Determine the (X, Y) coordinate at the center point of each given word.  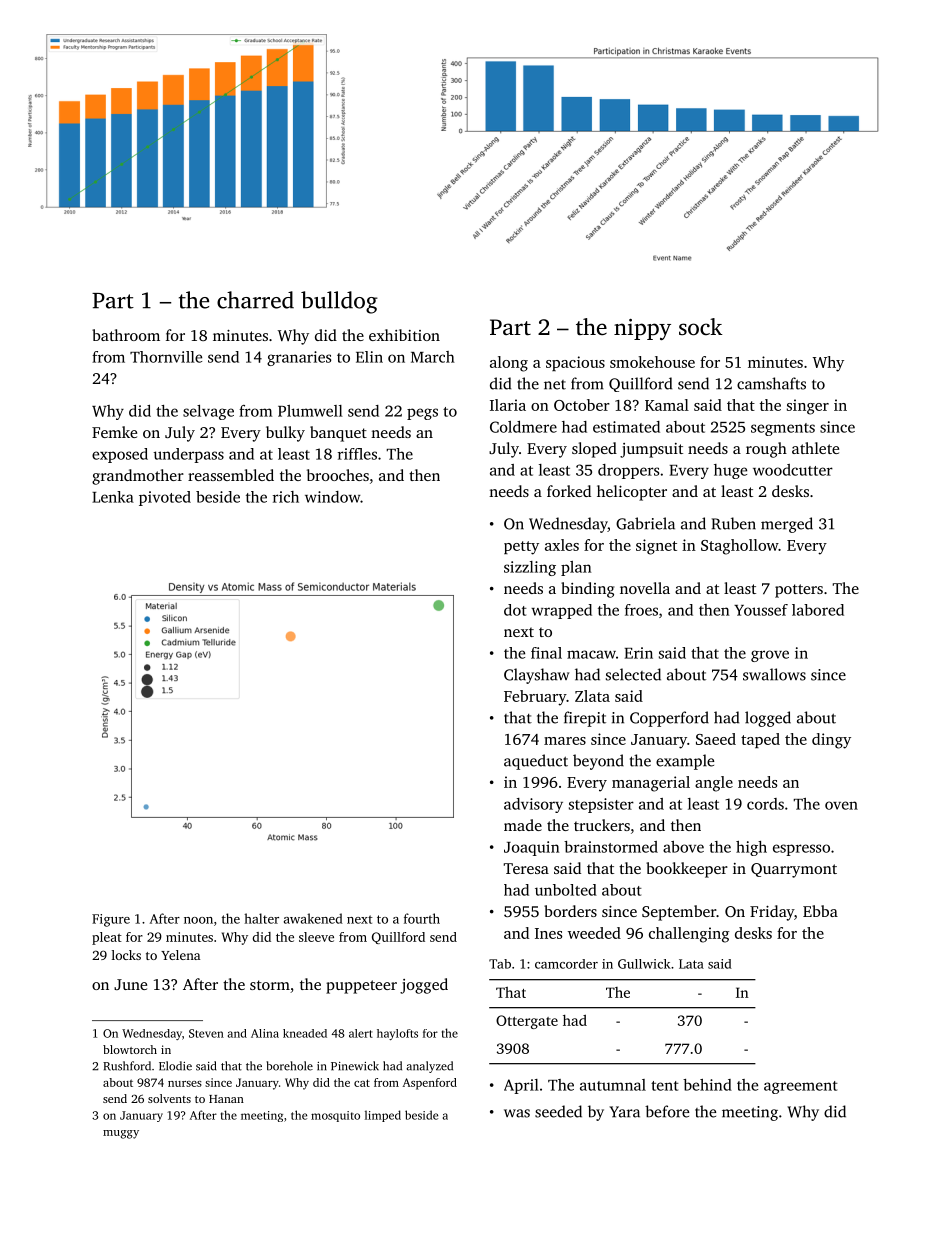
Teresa (526, 868)
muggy (121, 1134)
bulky (285, 434)
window (332, 497)
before (667, 1111)
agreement (801, 1087)
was (517, 1113)
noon (198, 920)
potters (799, 591)
